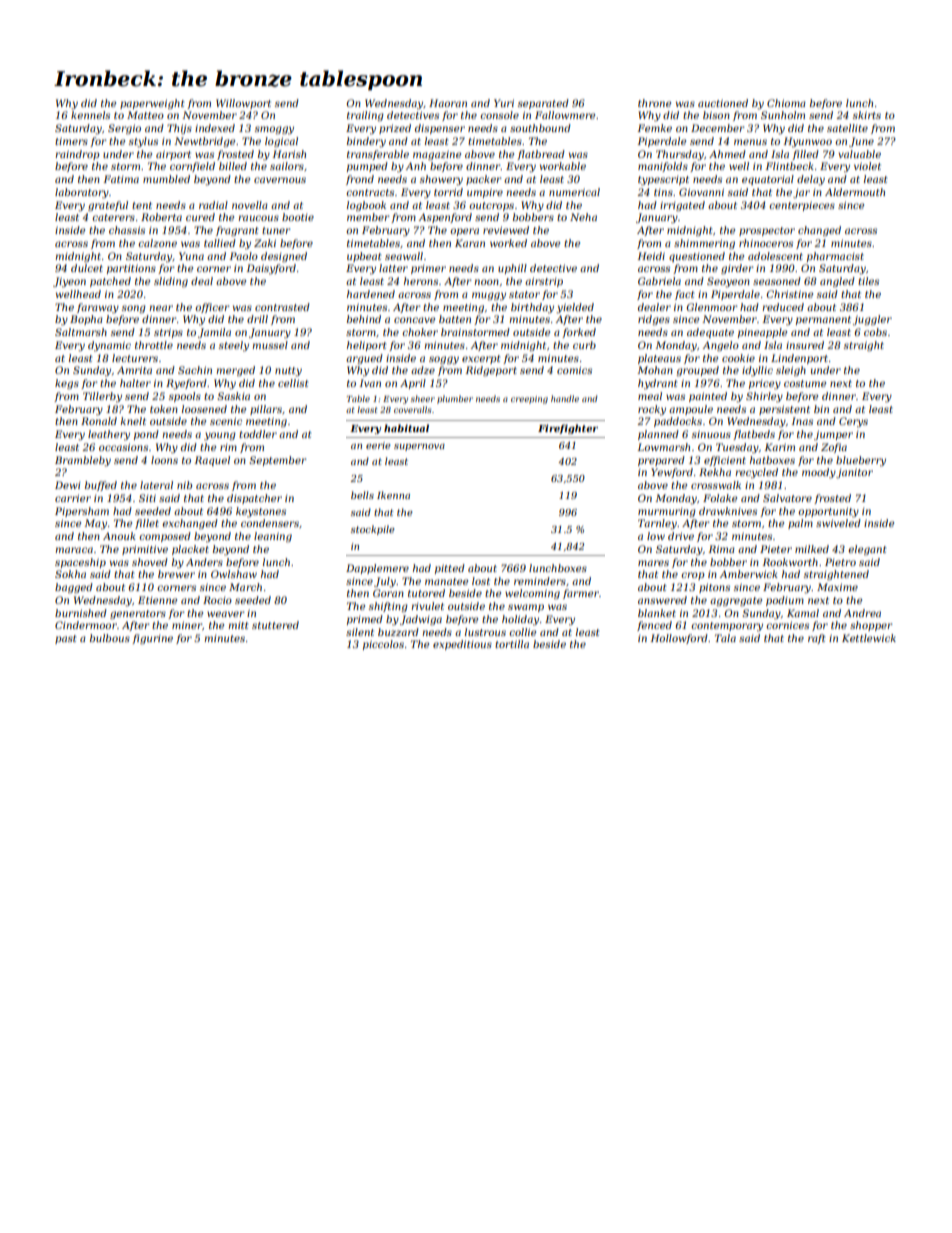  Describe the element at coordinates (727, 154) in the document. I see `Ahmed` at that location.
